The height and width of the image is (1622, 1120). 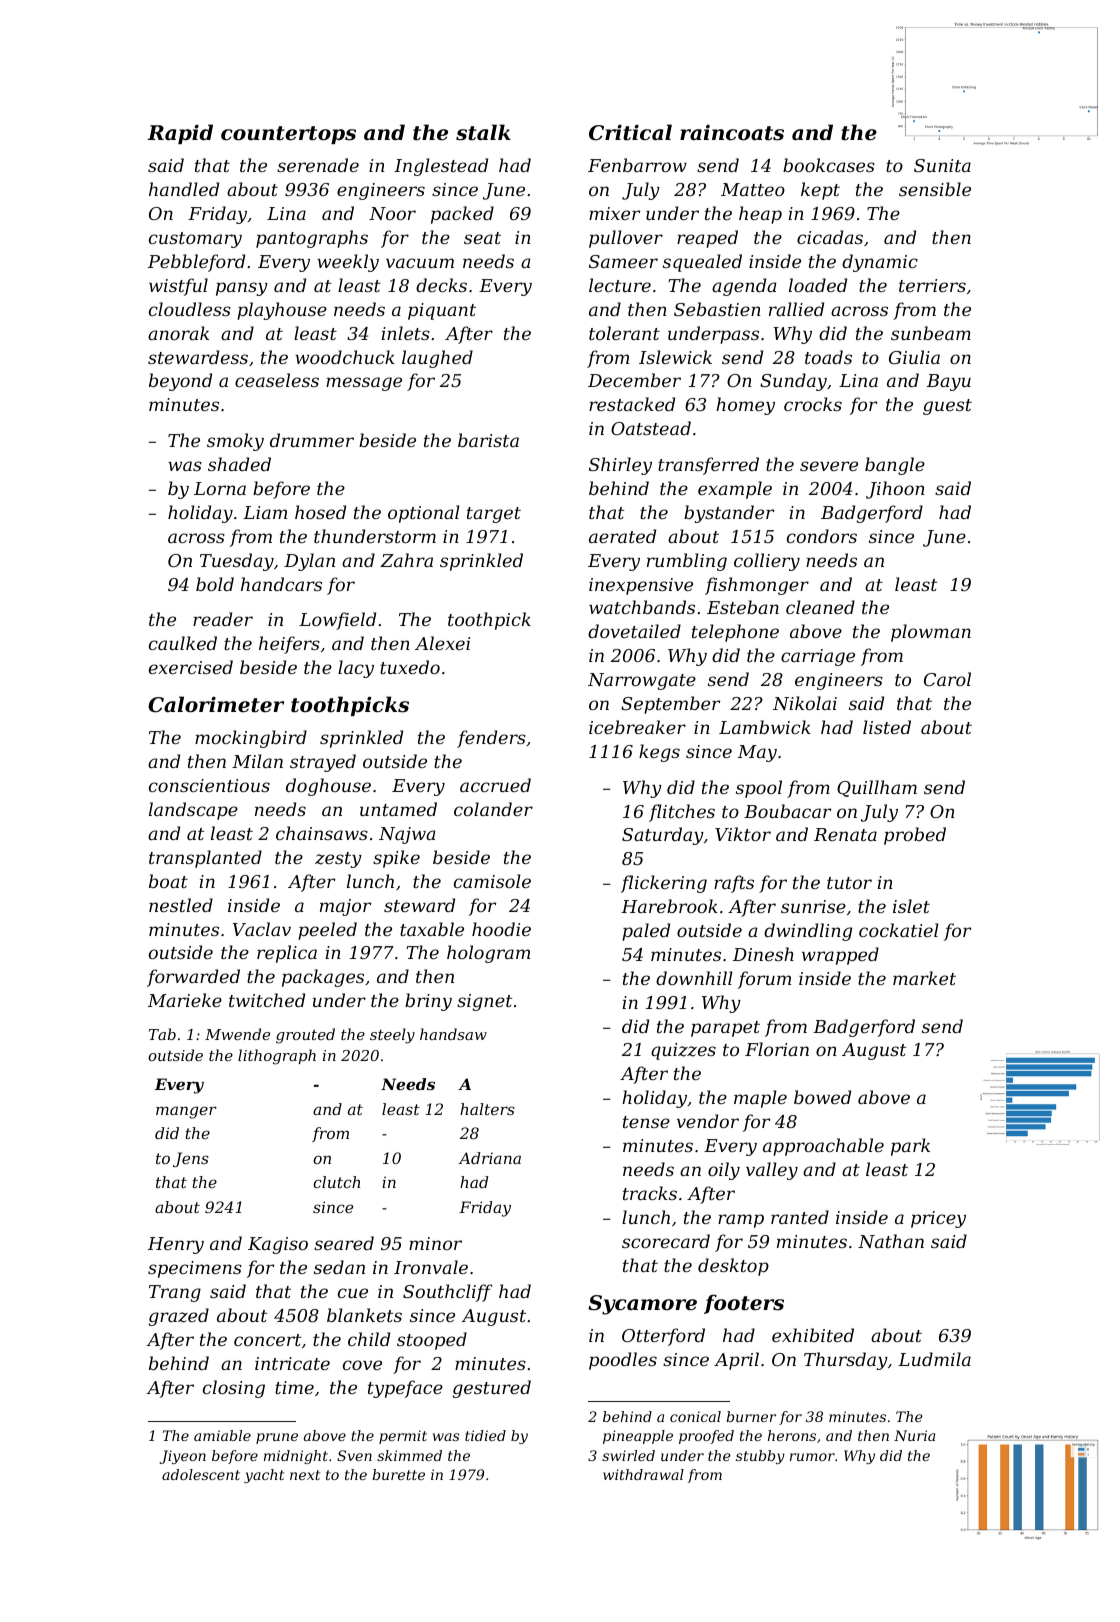 What do you see at coordinates (318, 165) in the image?
I see `serenade` at bounding box center [318, 165].
